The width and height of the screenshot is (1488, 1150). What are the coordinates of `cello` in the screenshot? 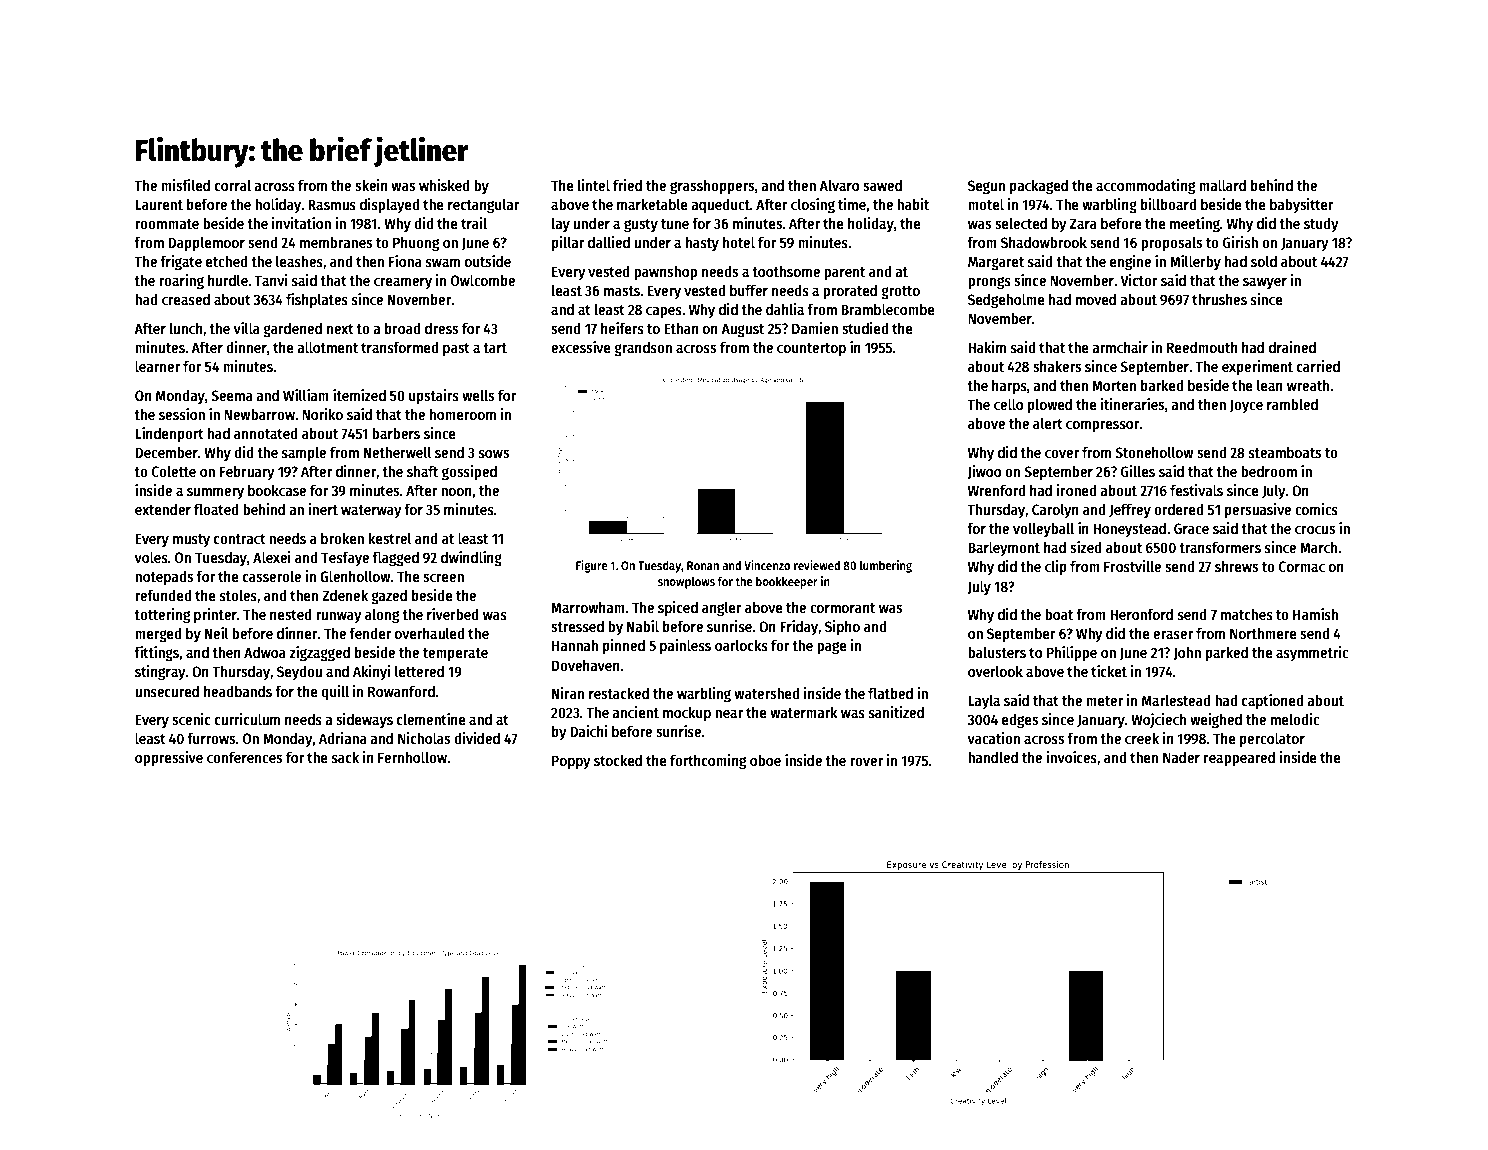 It's located at (1008, 404).
